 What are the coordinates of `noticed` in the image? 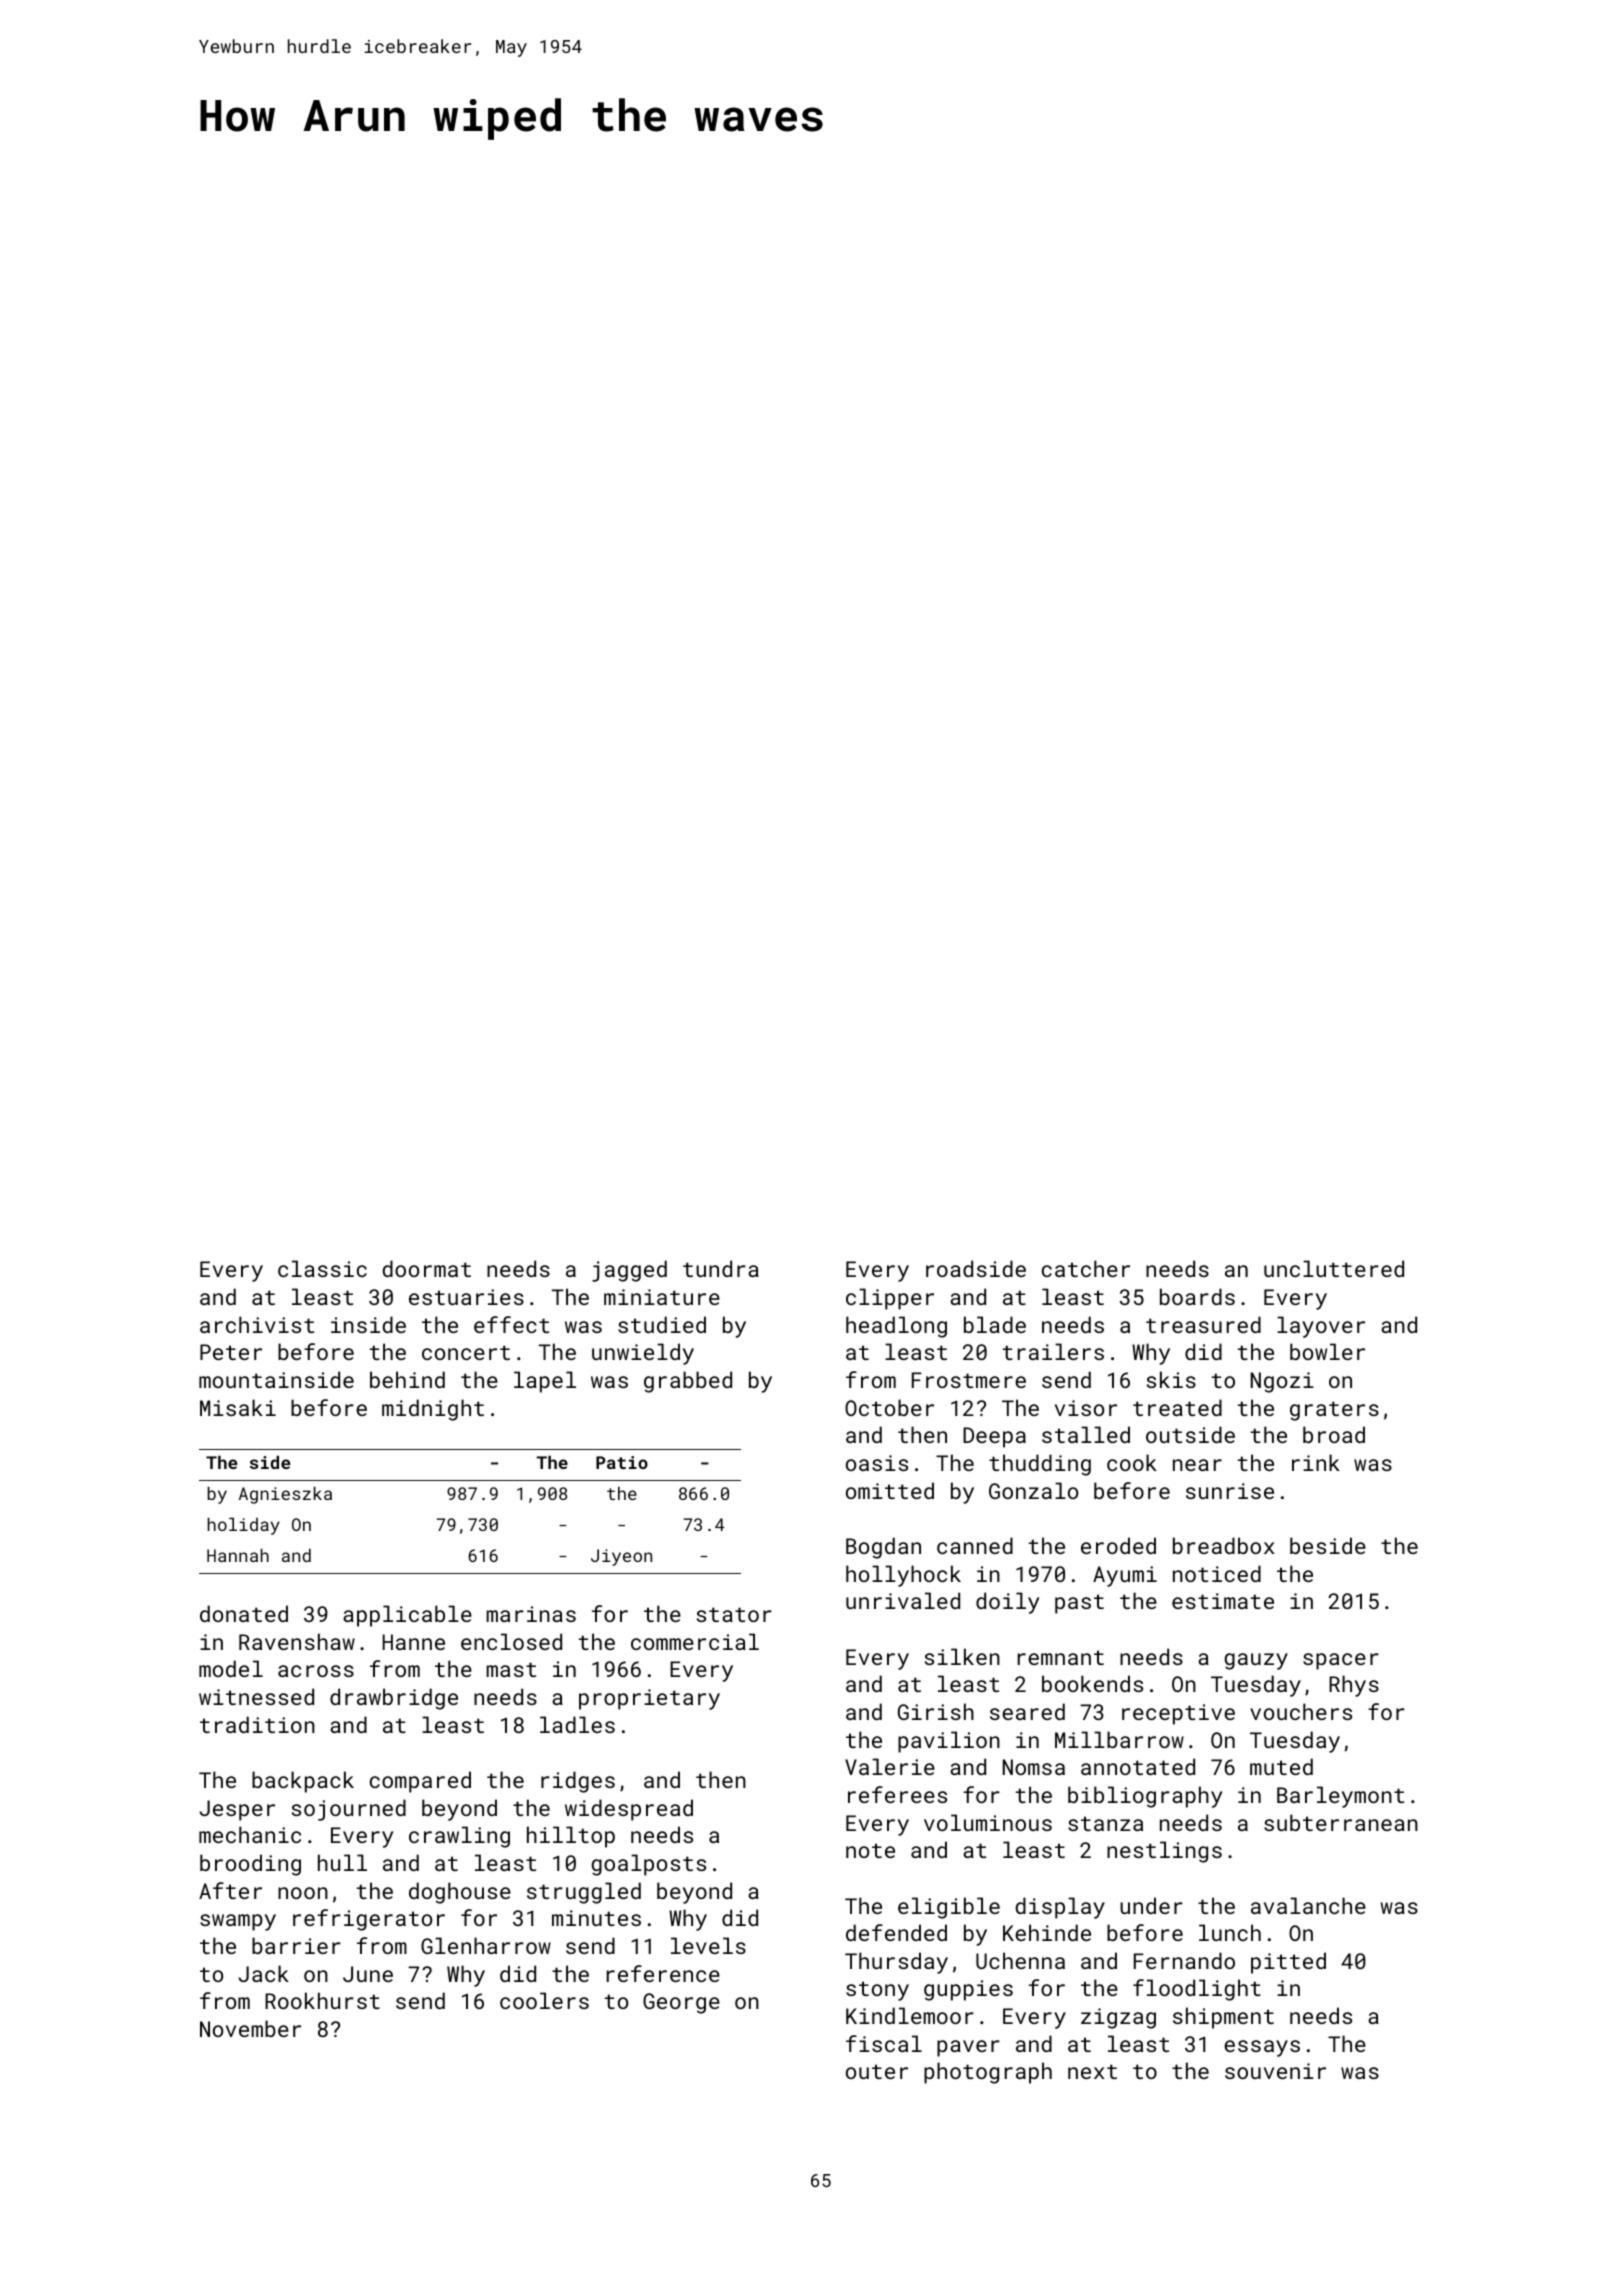 It's located at (1217, 1573).
